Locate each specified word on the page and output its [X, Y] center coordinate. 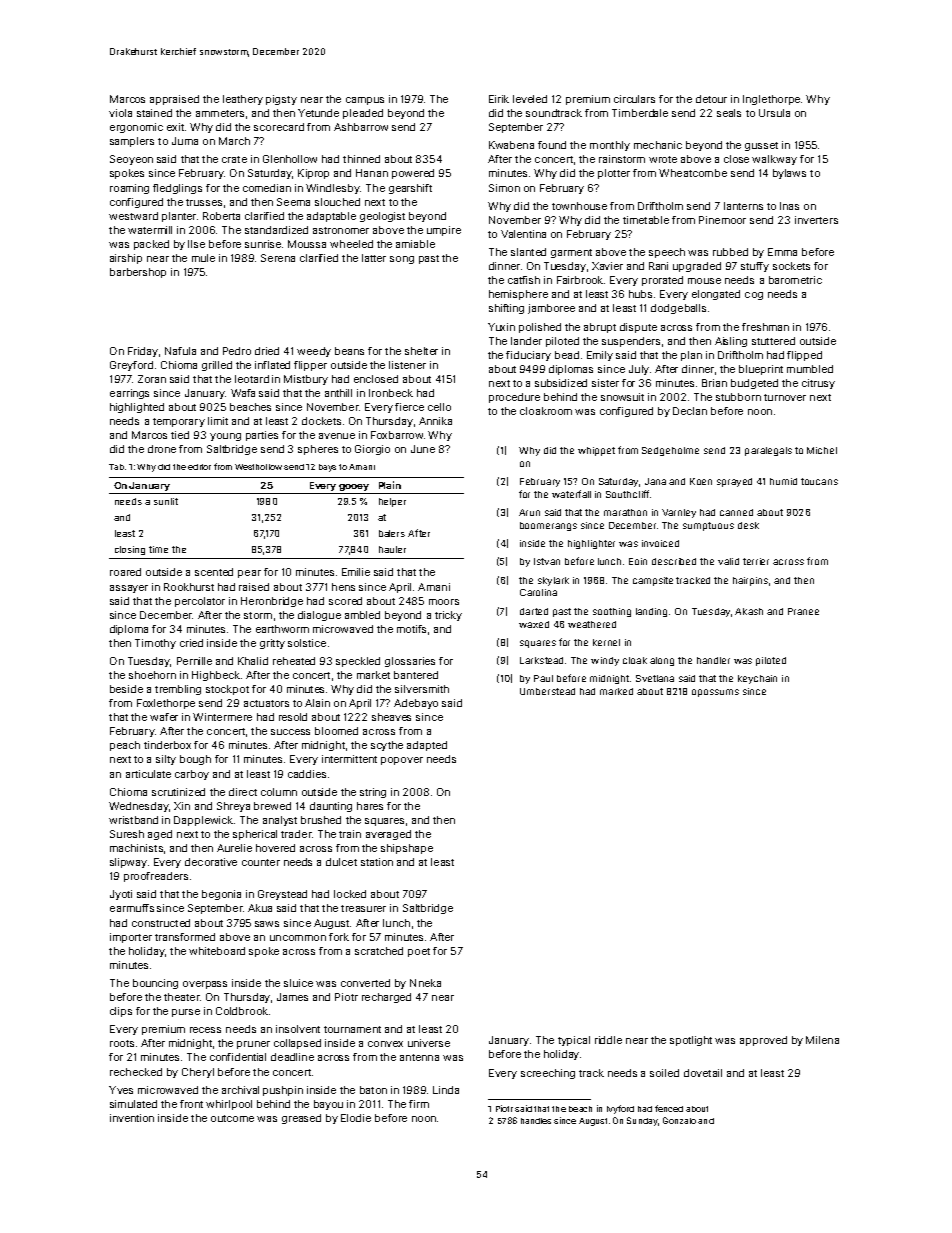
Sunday [642, 1121]
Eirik [499, 99]
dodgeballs [678, 309]
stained [154, 113]
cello [439, 407]
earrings [129, 394]
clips [121, 1012]
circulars [634, 99]
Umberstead [547, 691]
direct [243, 792]
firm [419, 1104]
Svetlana [655, 678]
